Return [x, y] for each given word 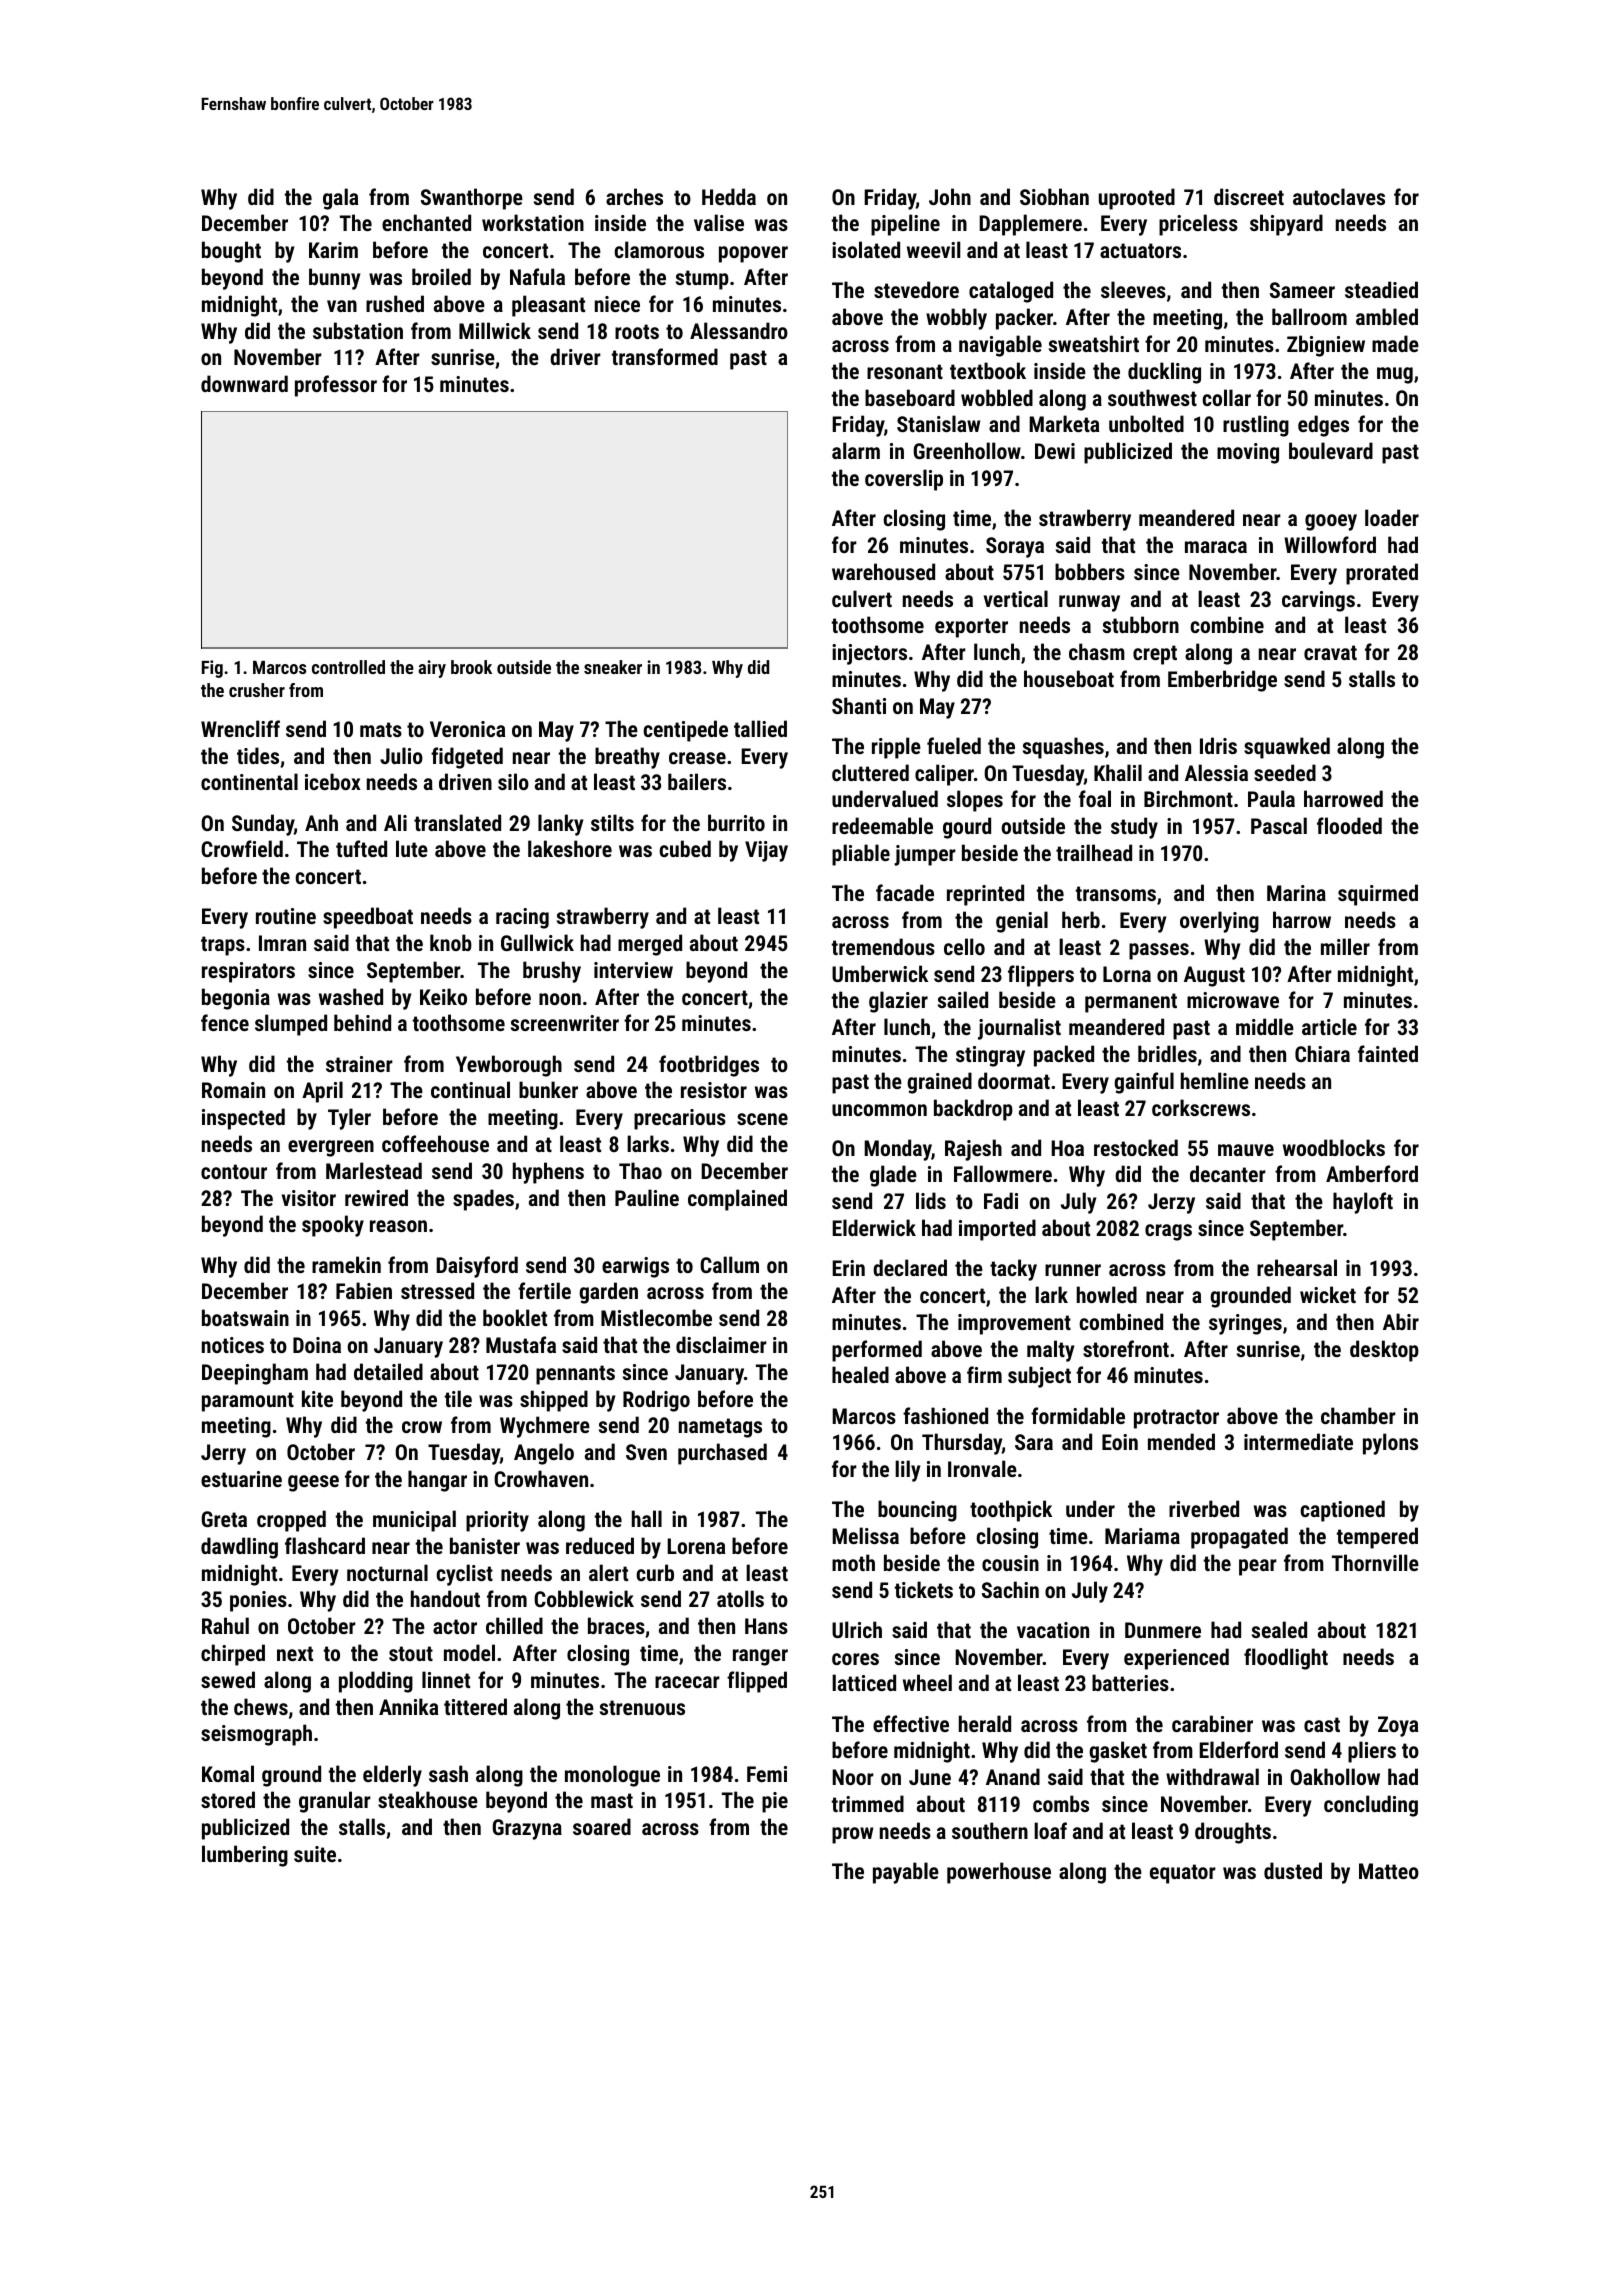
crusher [257, 690]
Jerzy [1171, 1203]
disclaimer [721, 1344]
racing [522, 918]
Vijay [766, 851]
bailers [697, 781]
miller [1345, 946]
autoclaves [1339, 196]
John [950, 196]
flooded [1349, 825]
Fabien [364, 1290]
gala [340, 199]
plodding [376, 1682]
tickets [924, 1589]
